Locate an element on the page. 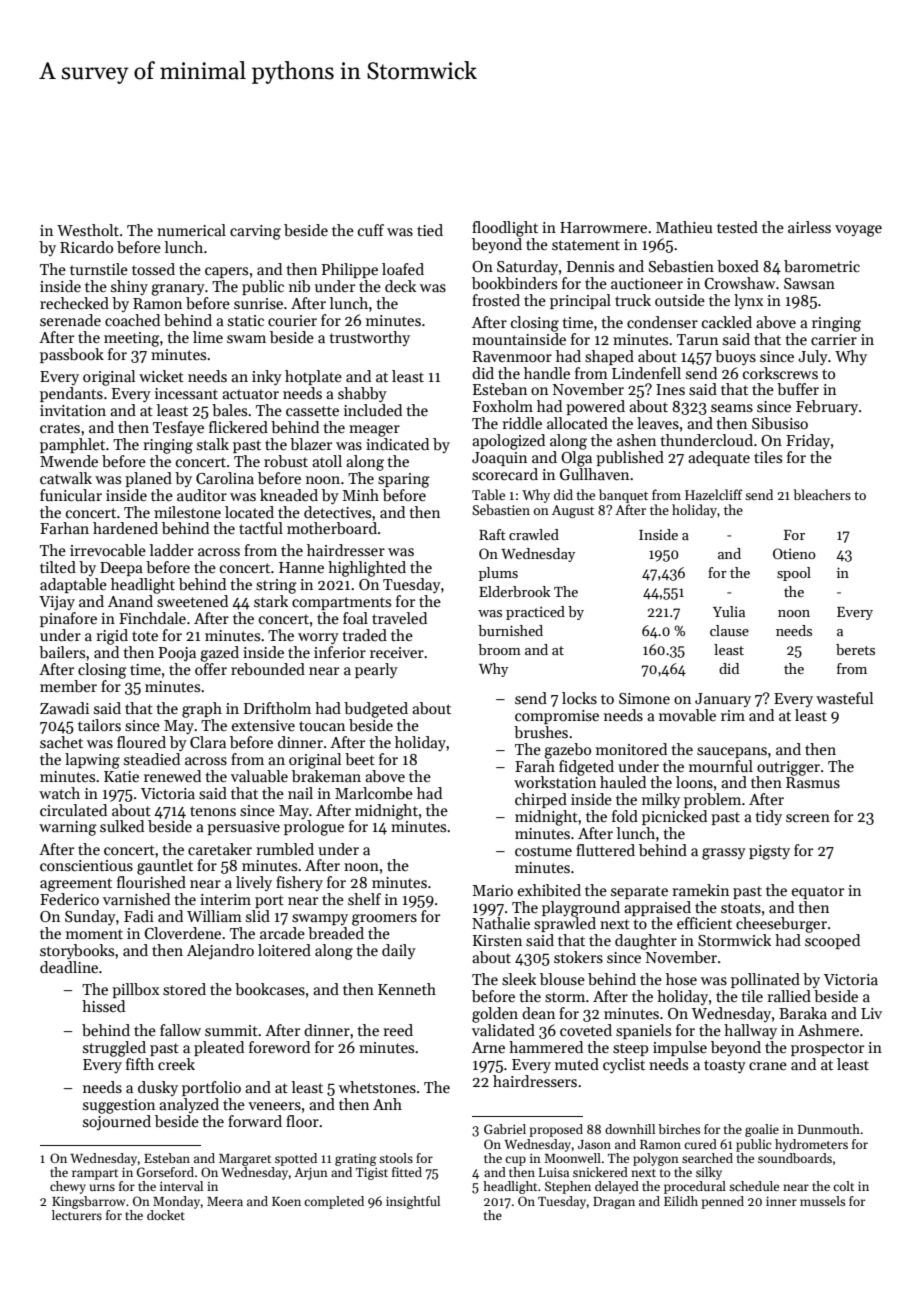 The height and width of the image is (1308, 924). Federico is located at coordinates (69, 899).
